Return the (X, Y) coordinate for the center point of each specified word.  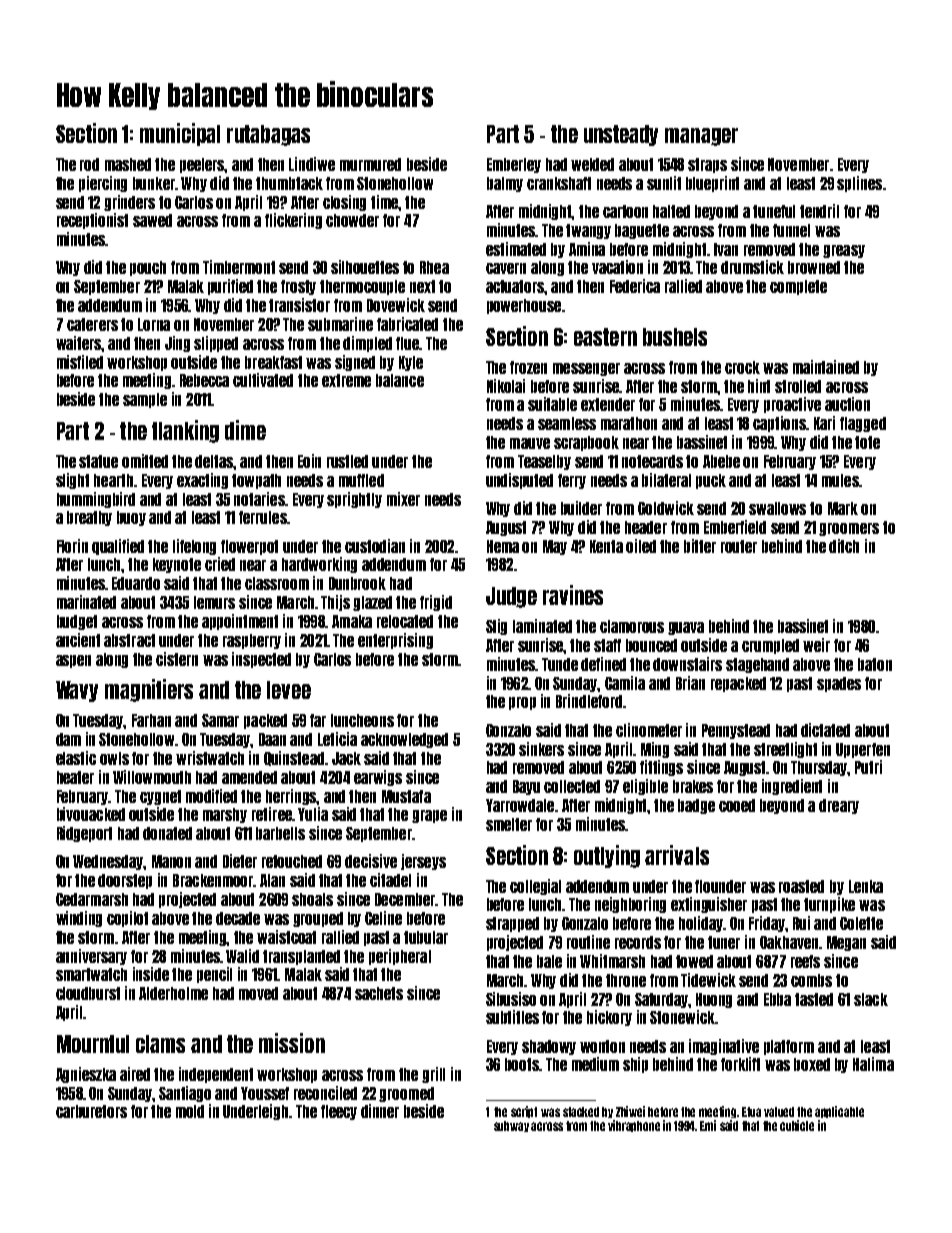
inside (151, 974)
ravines (573, 595)
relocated (405, 621)
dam (68, 739)
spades (839, 684)
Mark (843, 508)
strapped (512, 924)
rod (89, 164)
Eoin (309, 461)
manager (701, 137)
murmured (370, 164)
